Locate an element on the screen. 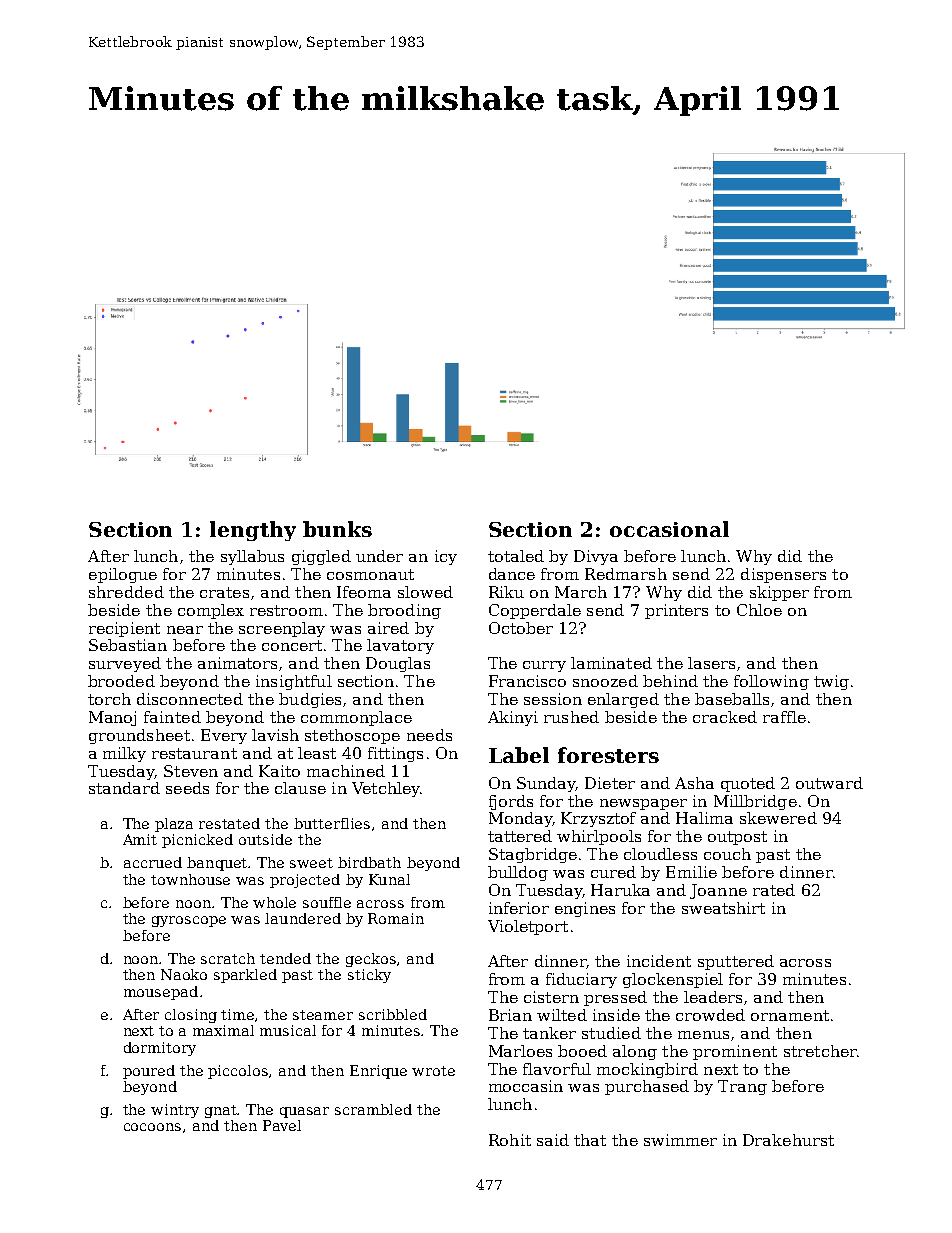  lasers is located at coordinates (711, 663).
